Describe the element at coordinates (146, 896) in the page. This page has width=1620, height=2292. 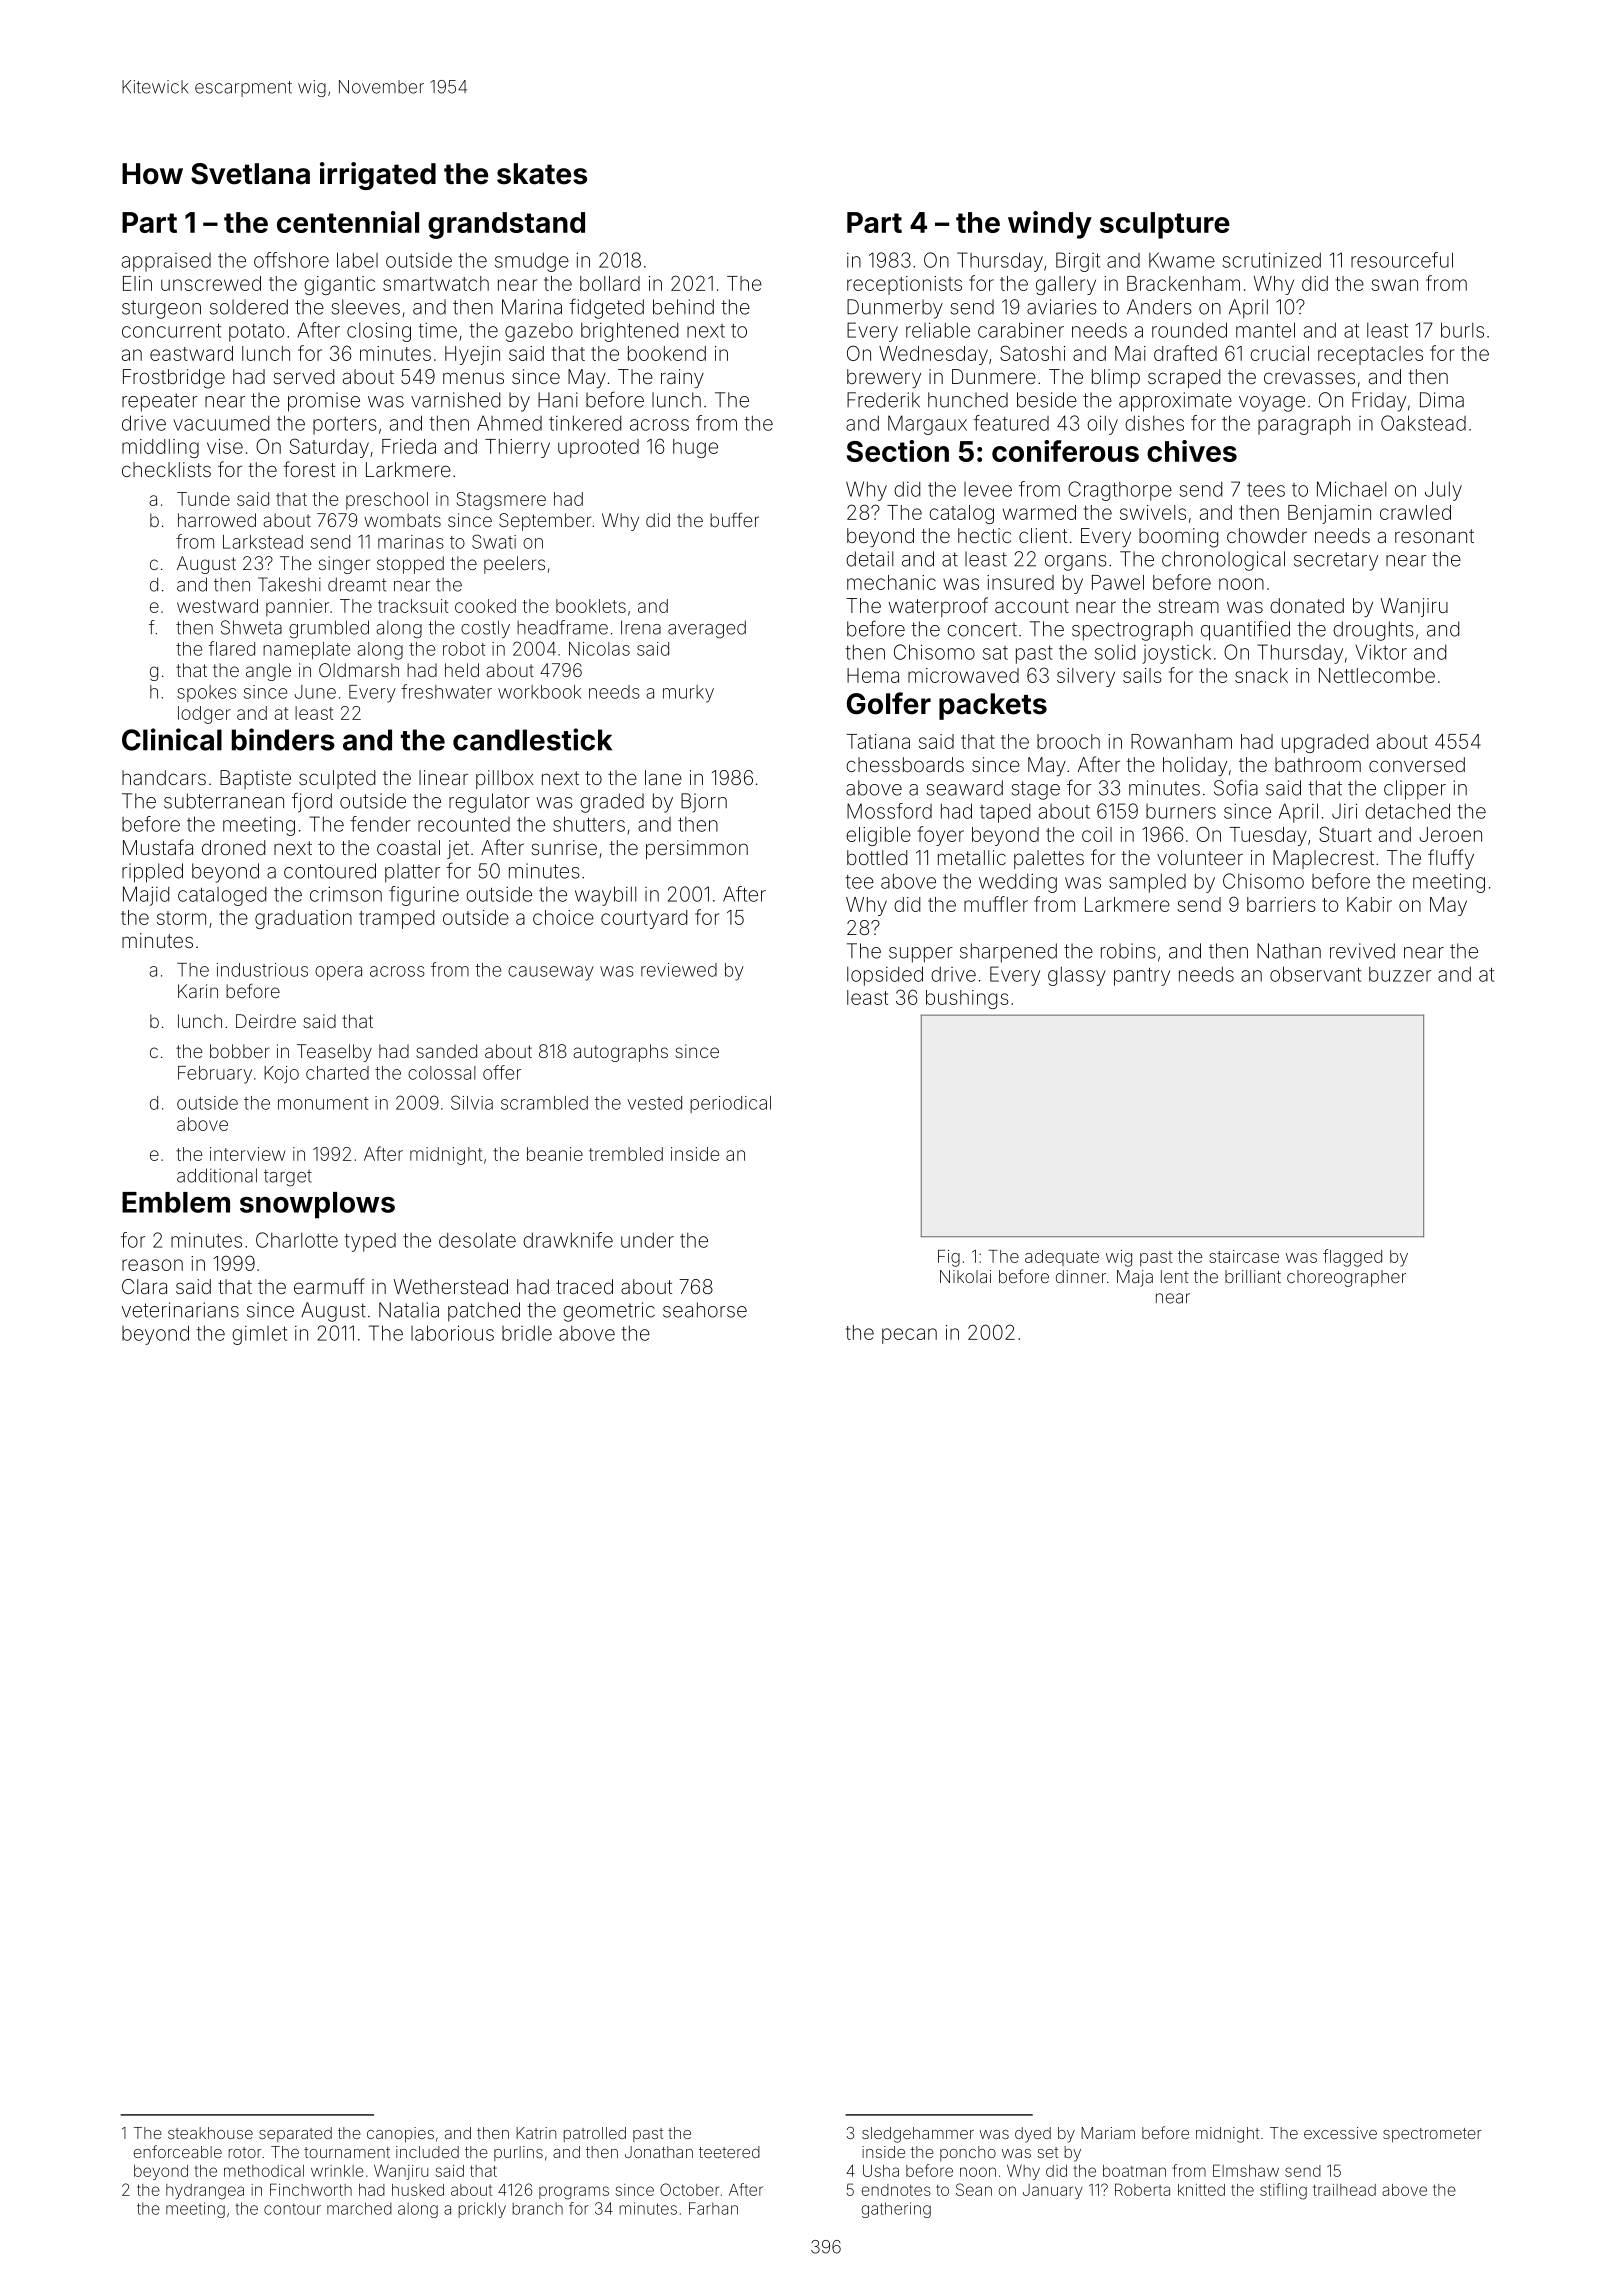
I see `Majid` at that location.
